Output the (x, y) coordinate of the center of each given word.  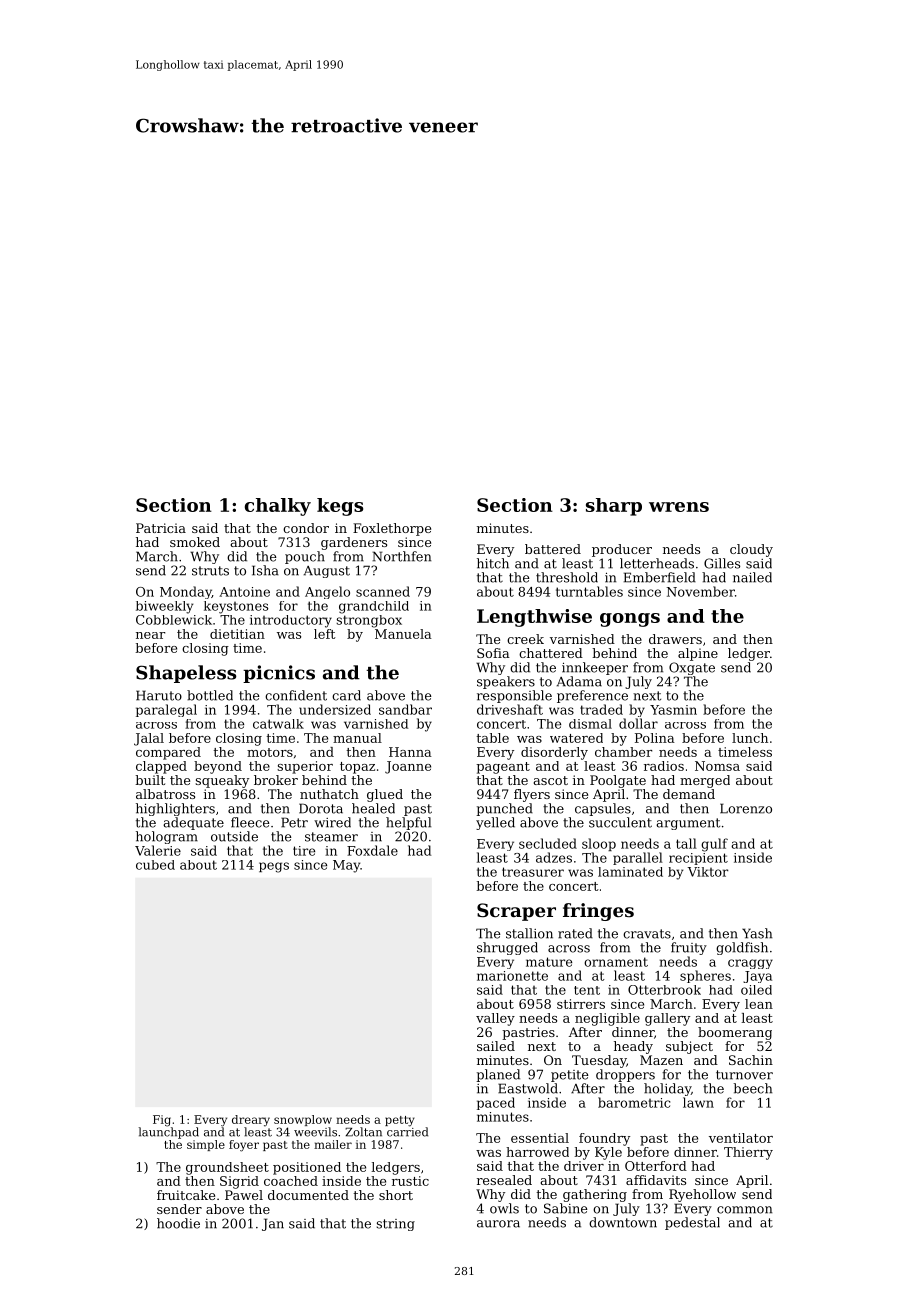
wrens (679, 507)
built (150, 780)
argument (688, 824)
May (346, 866)
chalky (278, 507)
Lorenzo (746, 808)
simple (206, 1145)
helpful (408, 823)
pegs (274, 867)
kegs (340, 507)
